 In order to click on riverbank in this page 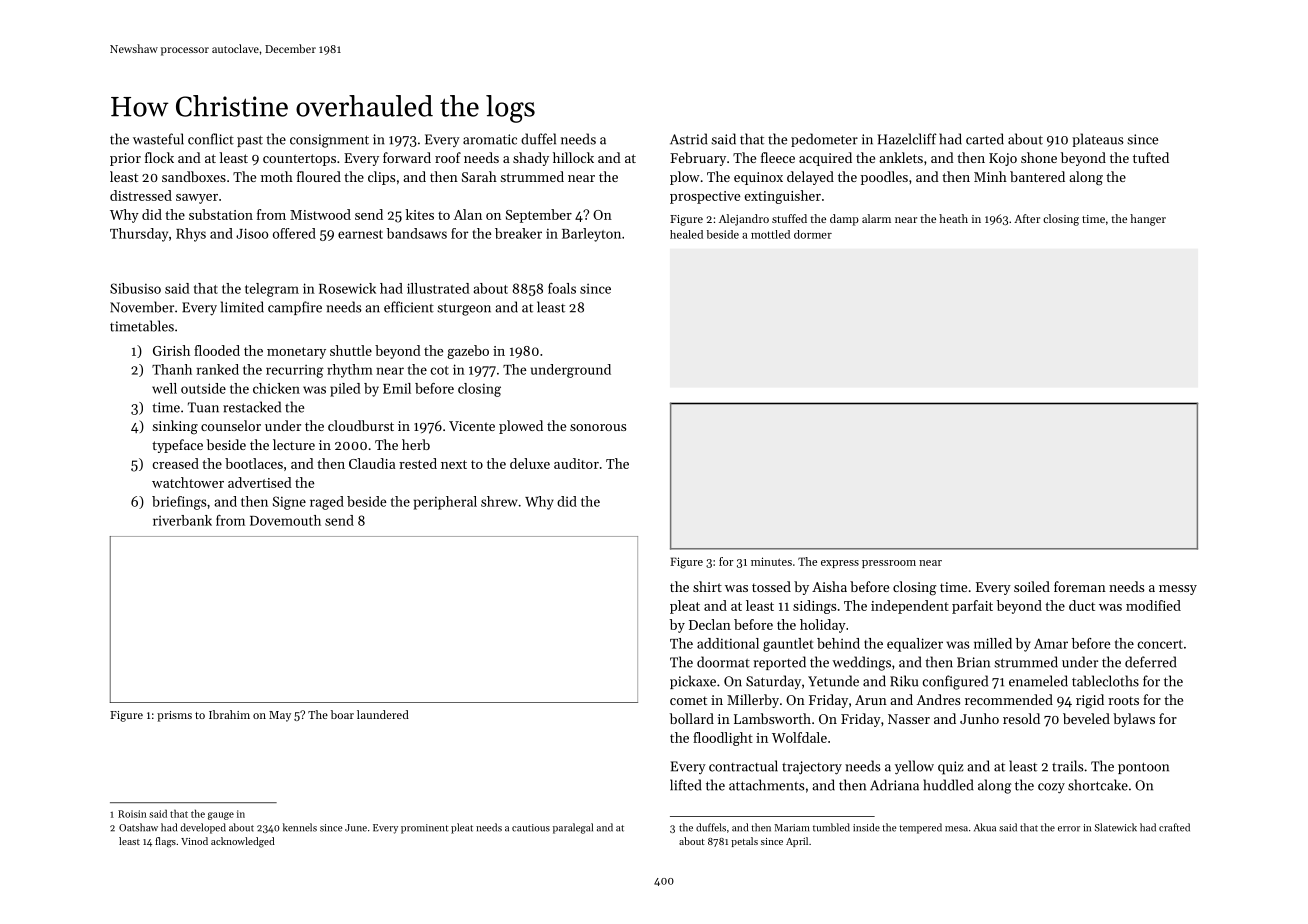, I will do `click(182, 520)`.
